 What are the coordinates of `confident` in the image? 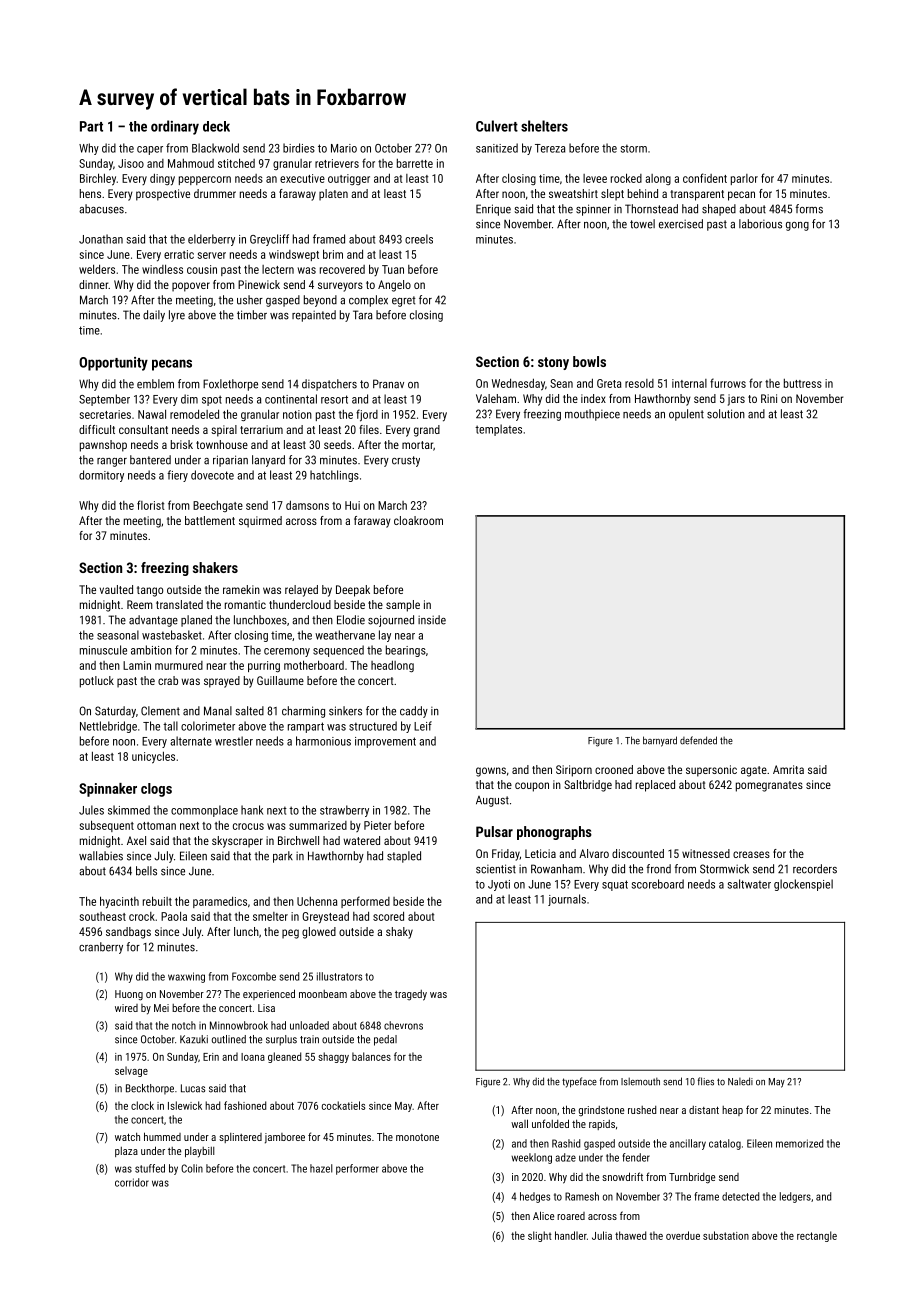 It's located at (705, 178).
